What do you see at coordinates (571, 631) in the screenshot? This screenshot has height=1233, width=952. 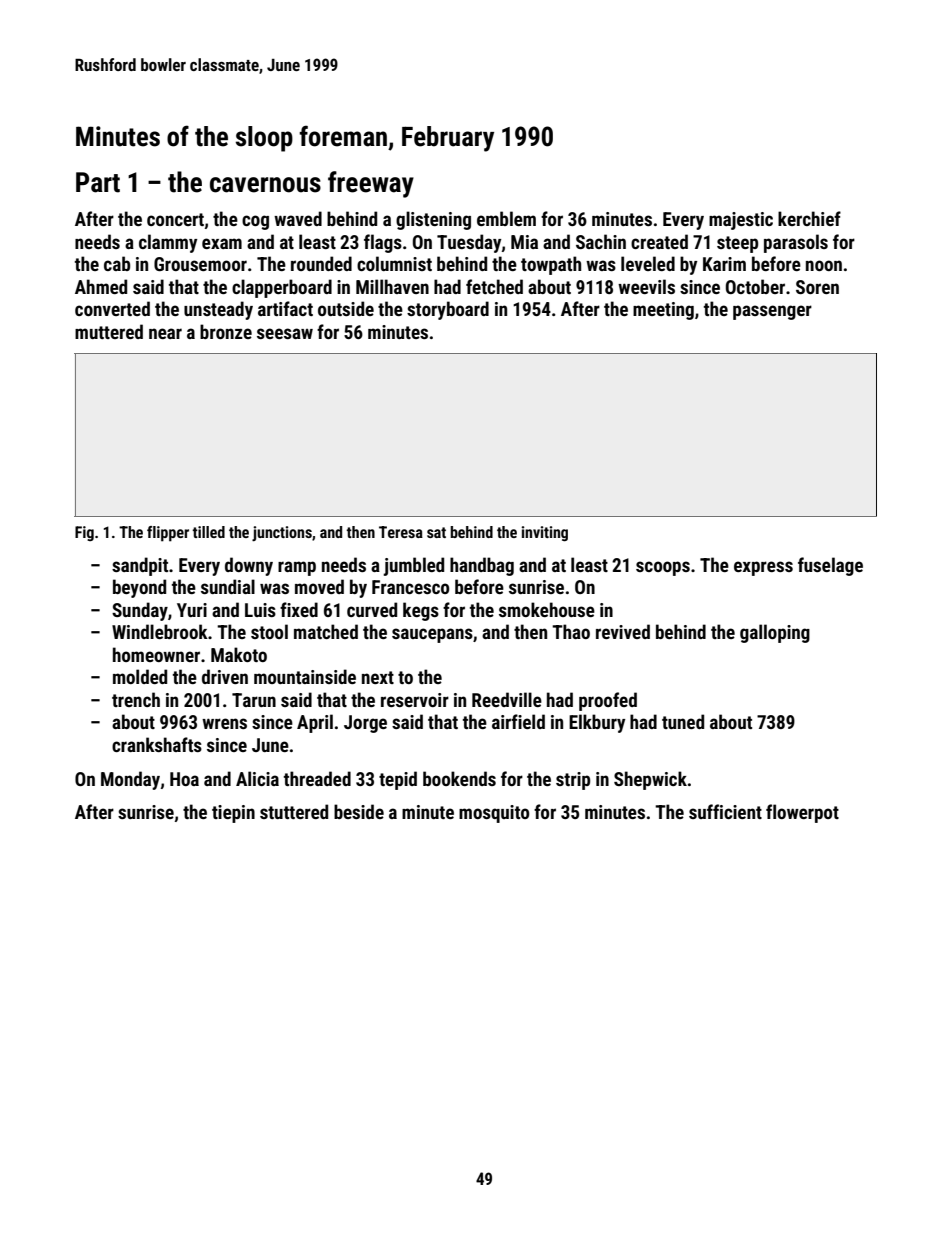 I see `Thao` at bounding box center [571, 631].
